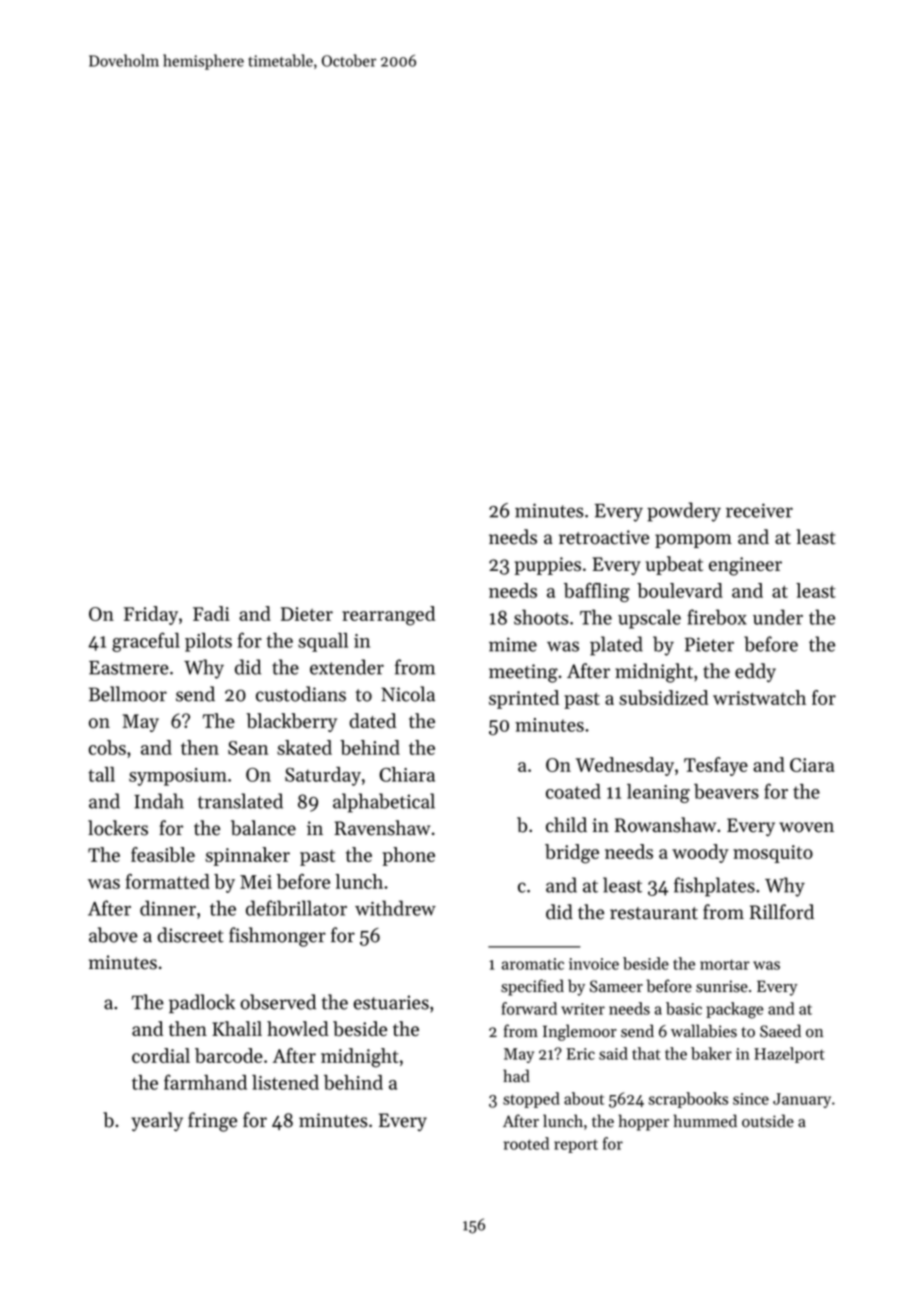 This page has width=924, height=1311. What do you see at coordinates (323, 776) in the page?
I see `Saturday` at bounding box center [323, 776].
